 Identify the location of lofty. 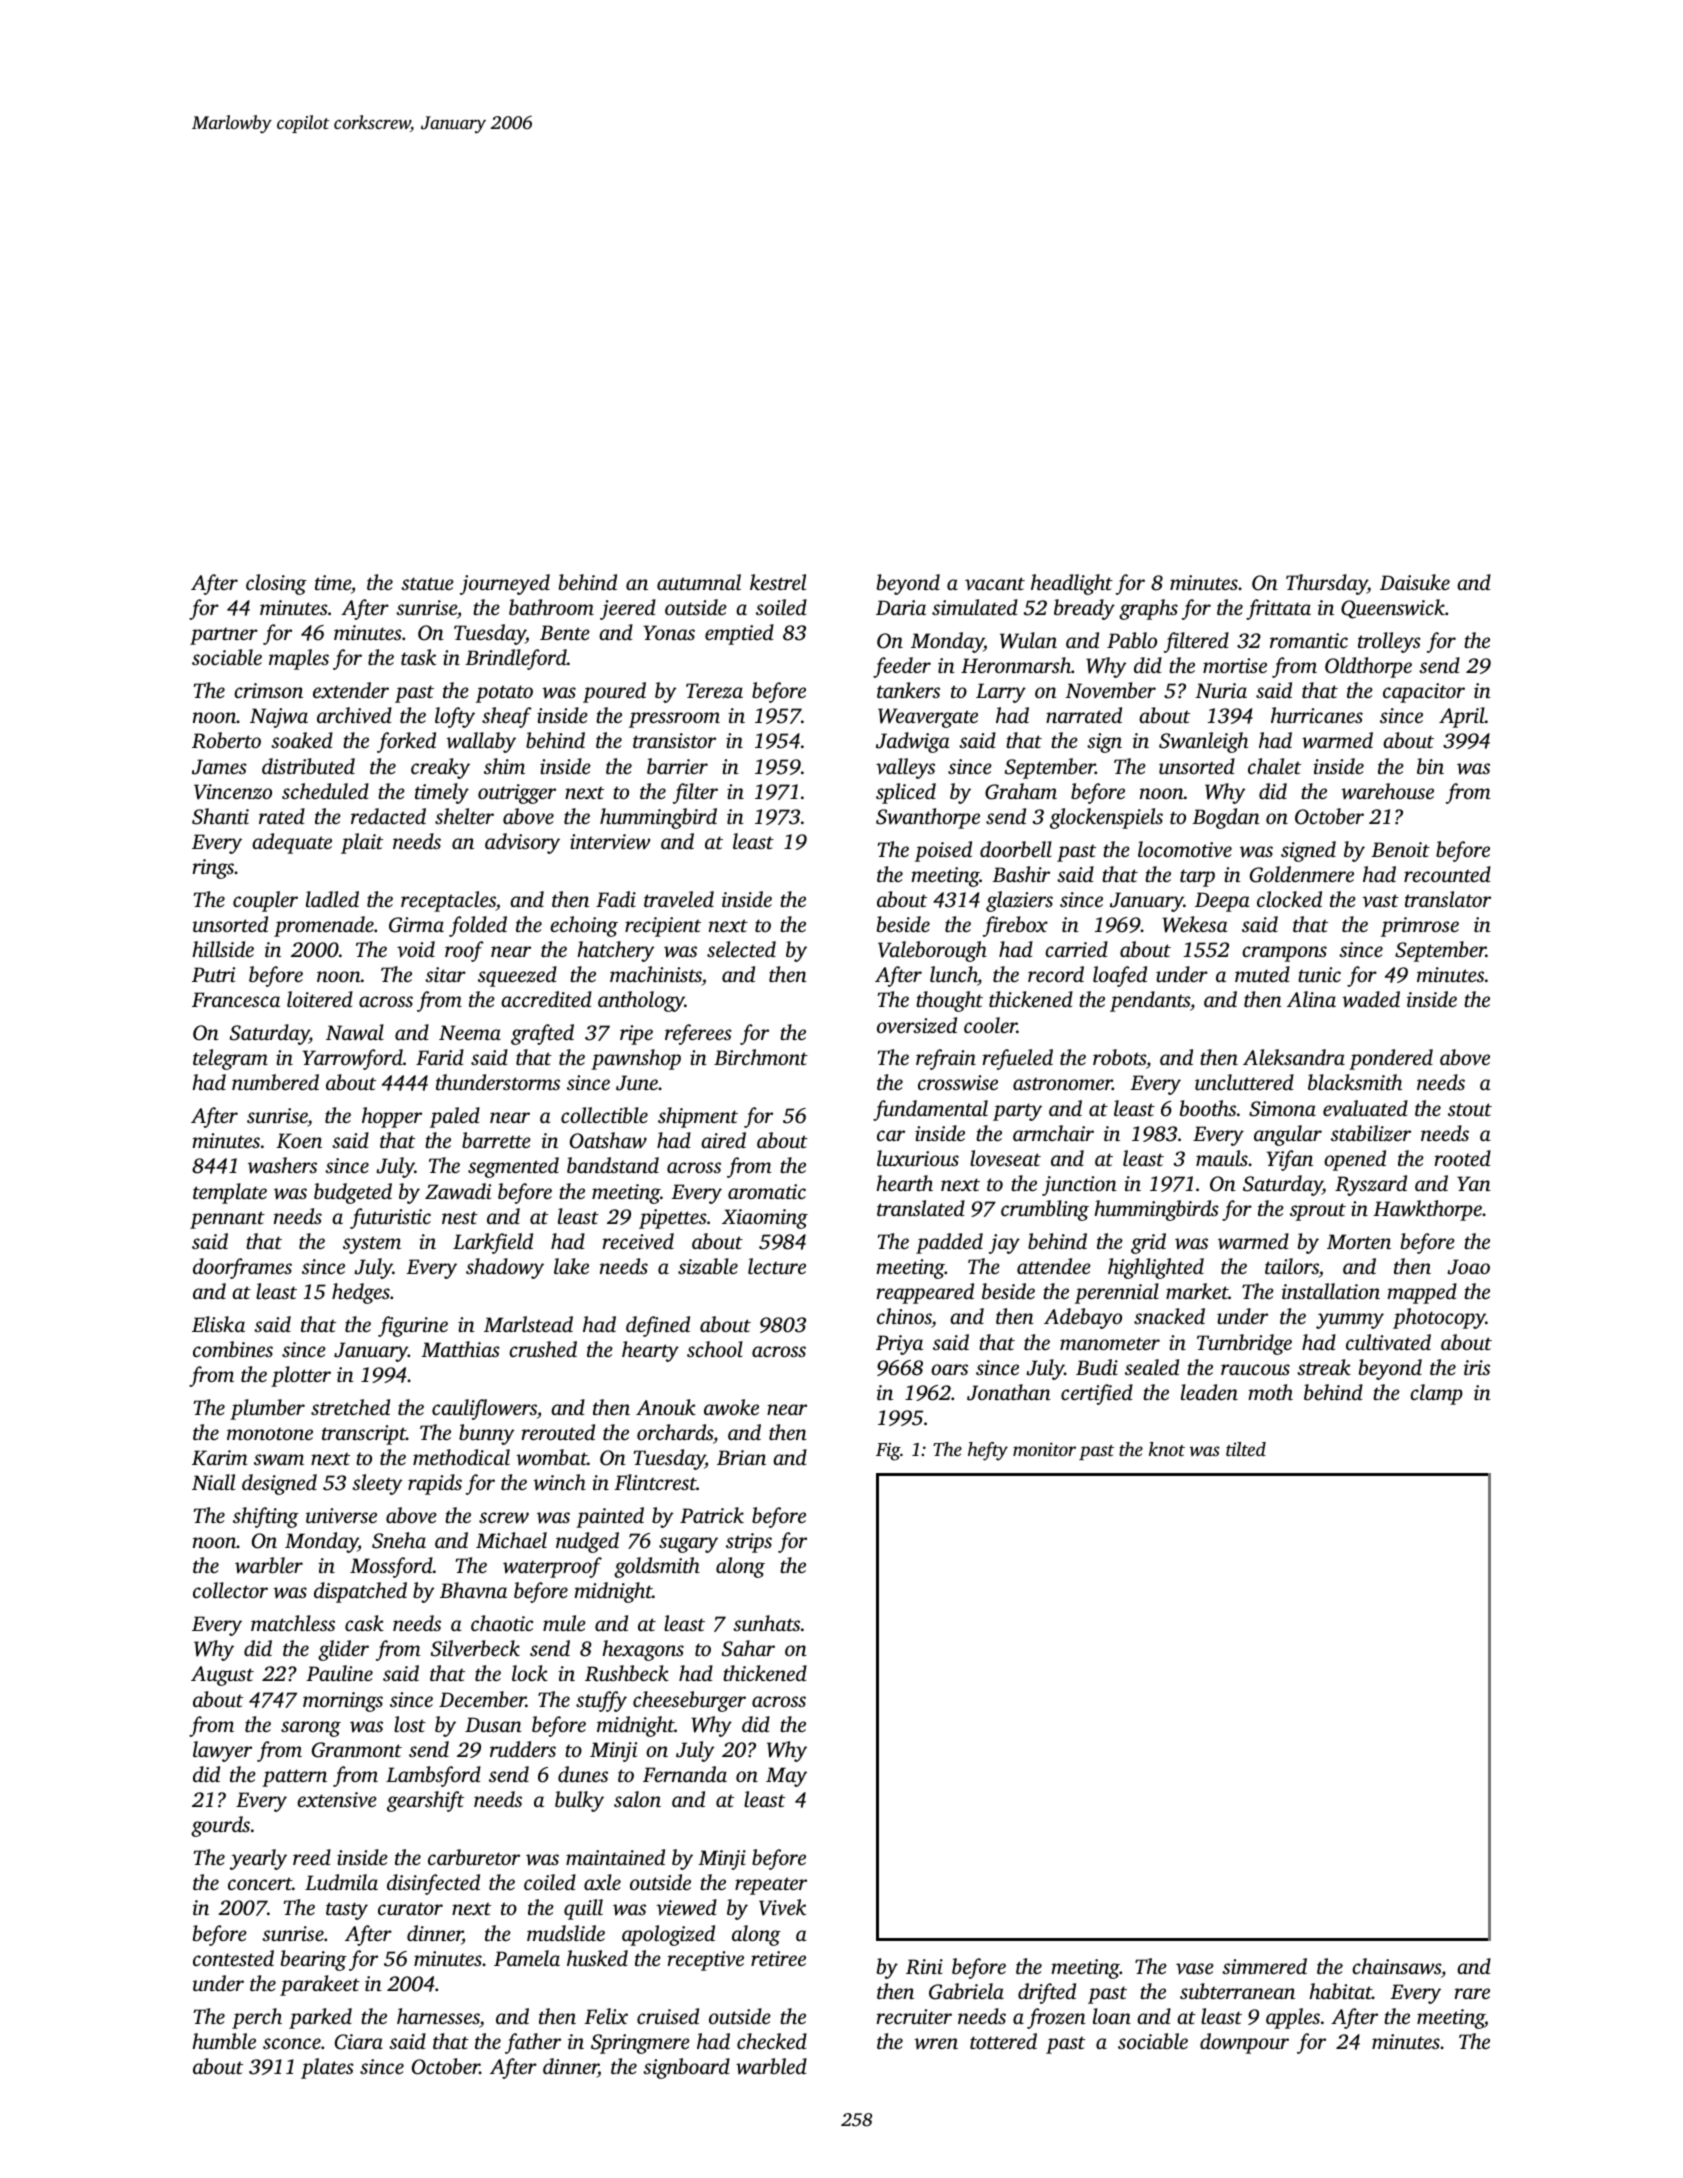
(455, 717).
